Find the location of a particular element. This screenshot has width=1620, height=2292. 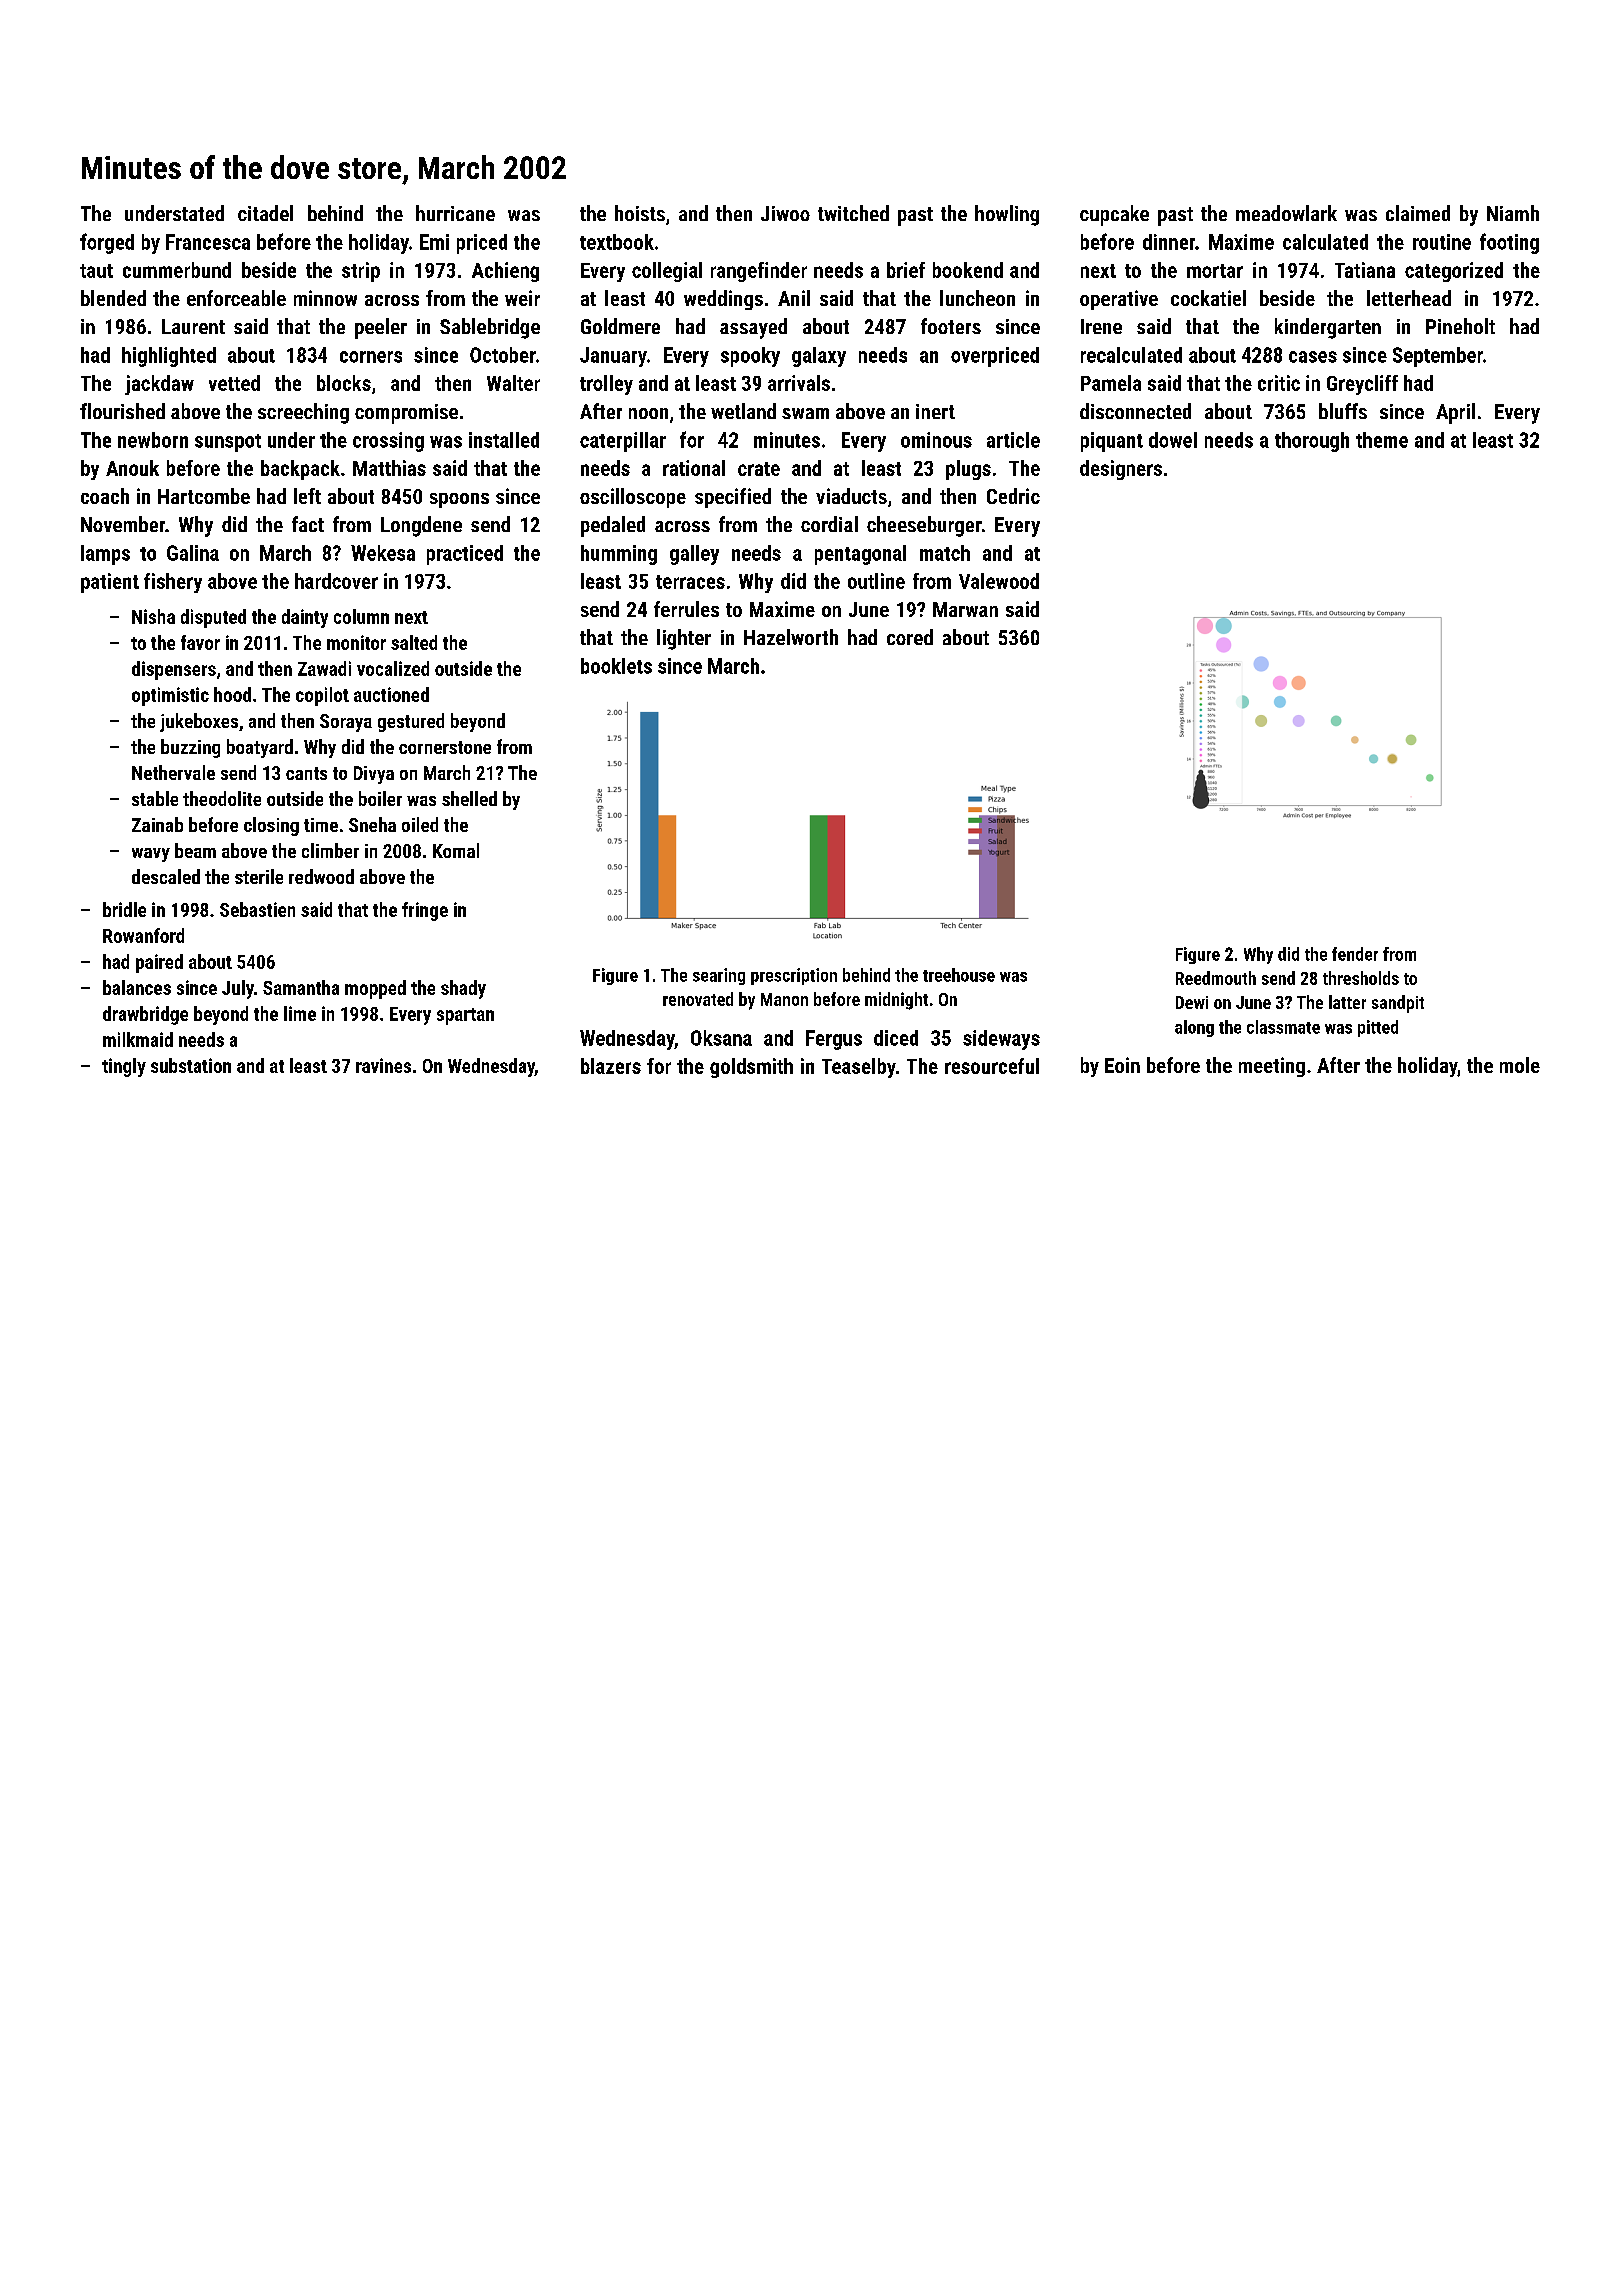

Irene is located at coordinates (1101, 326).
